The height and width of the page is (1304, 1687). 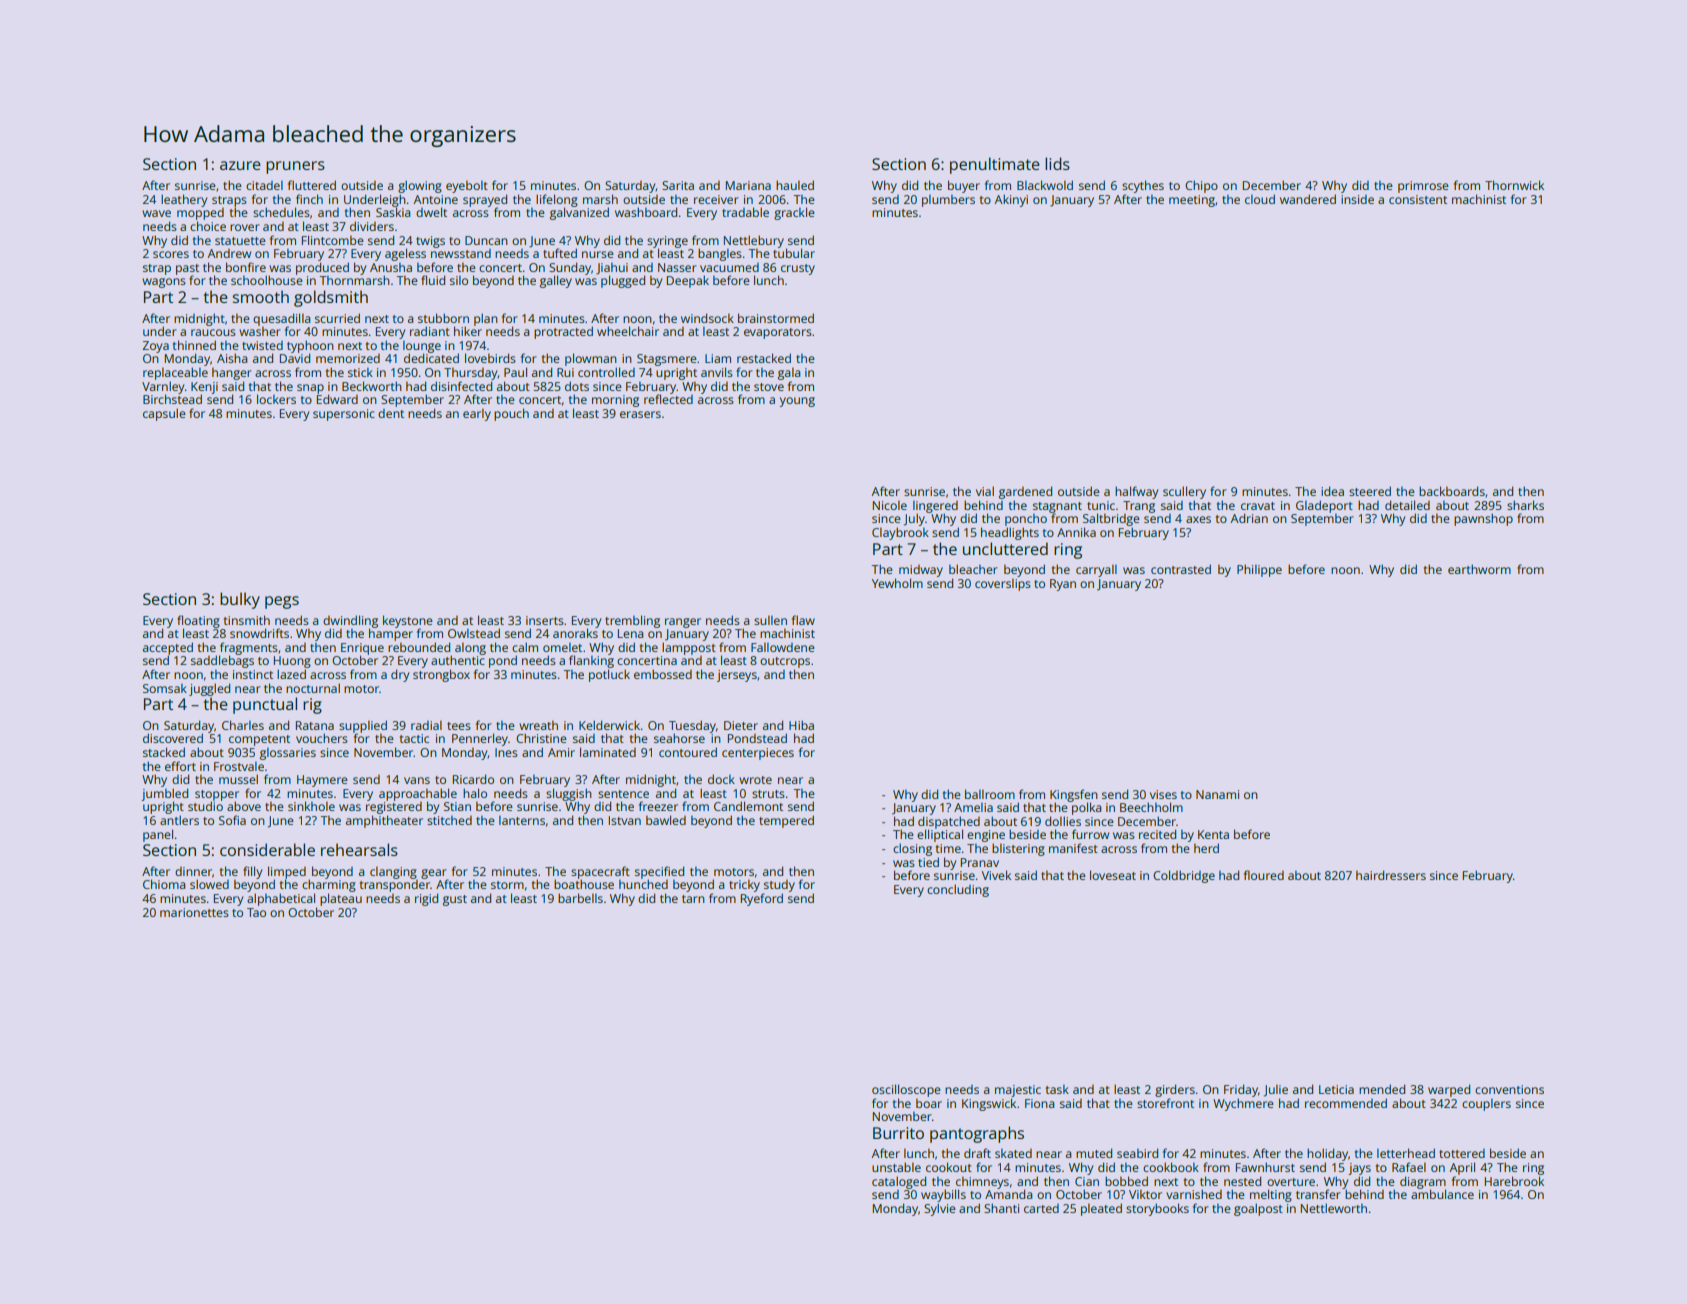 I want to click on hairdressers, so click(x=1391, y=875).
